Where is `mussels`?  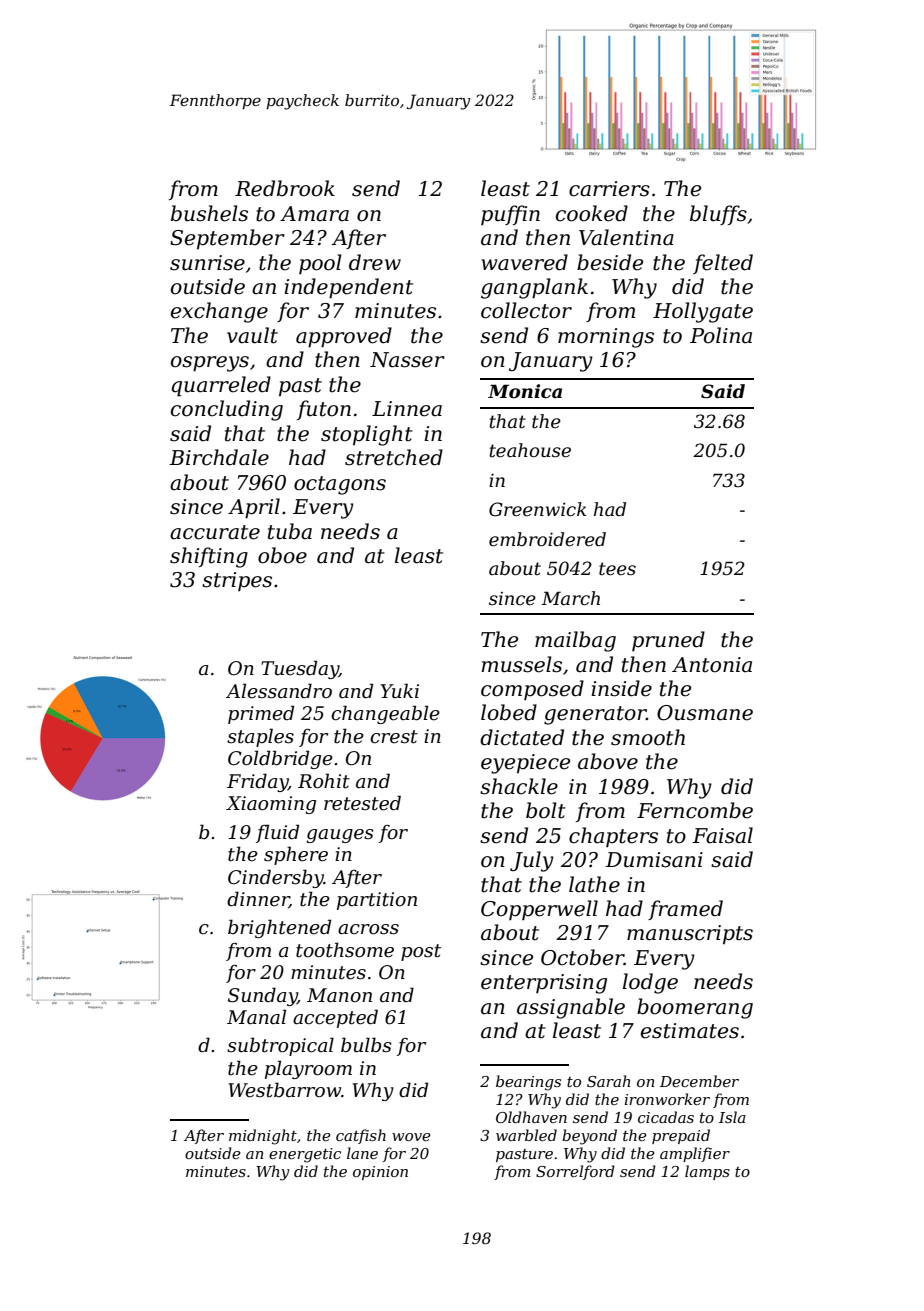
mussels is located at coordinates (522, 664).
